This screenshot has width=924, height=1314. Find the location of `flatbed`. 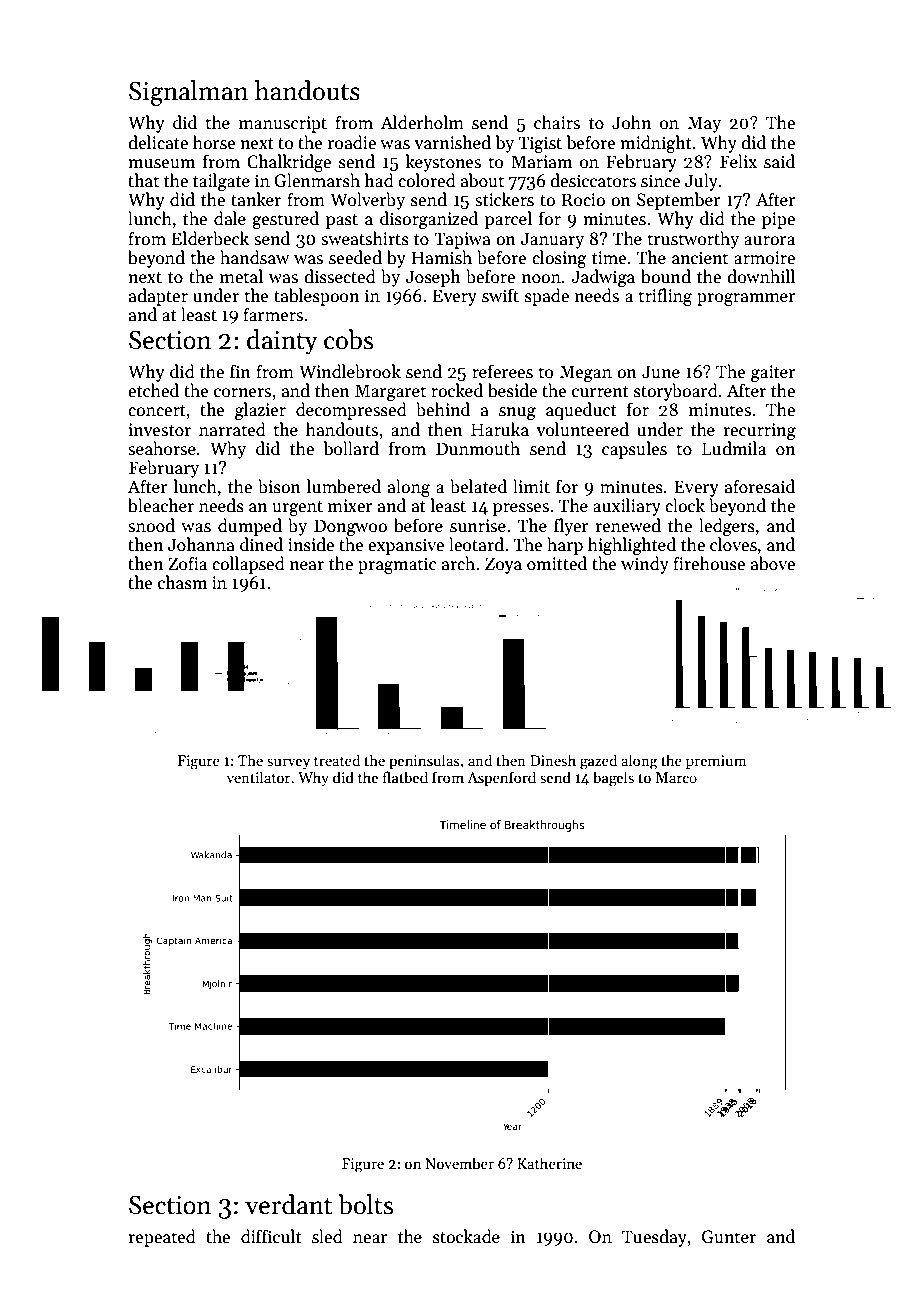

flatbed is located at coordinates (405, 777).
